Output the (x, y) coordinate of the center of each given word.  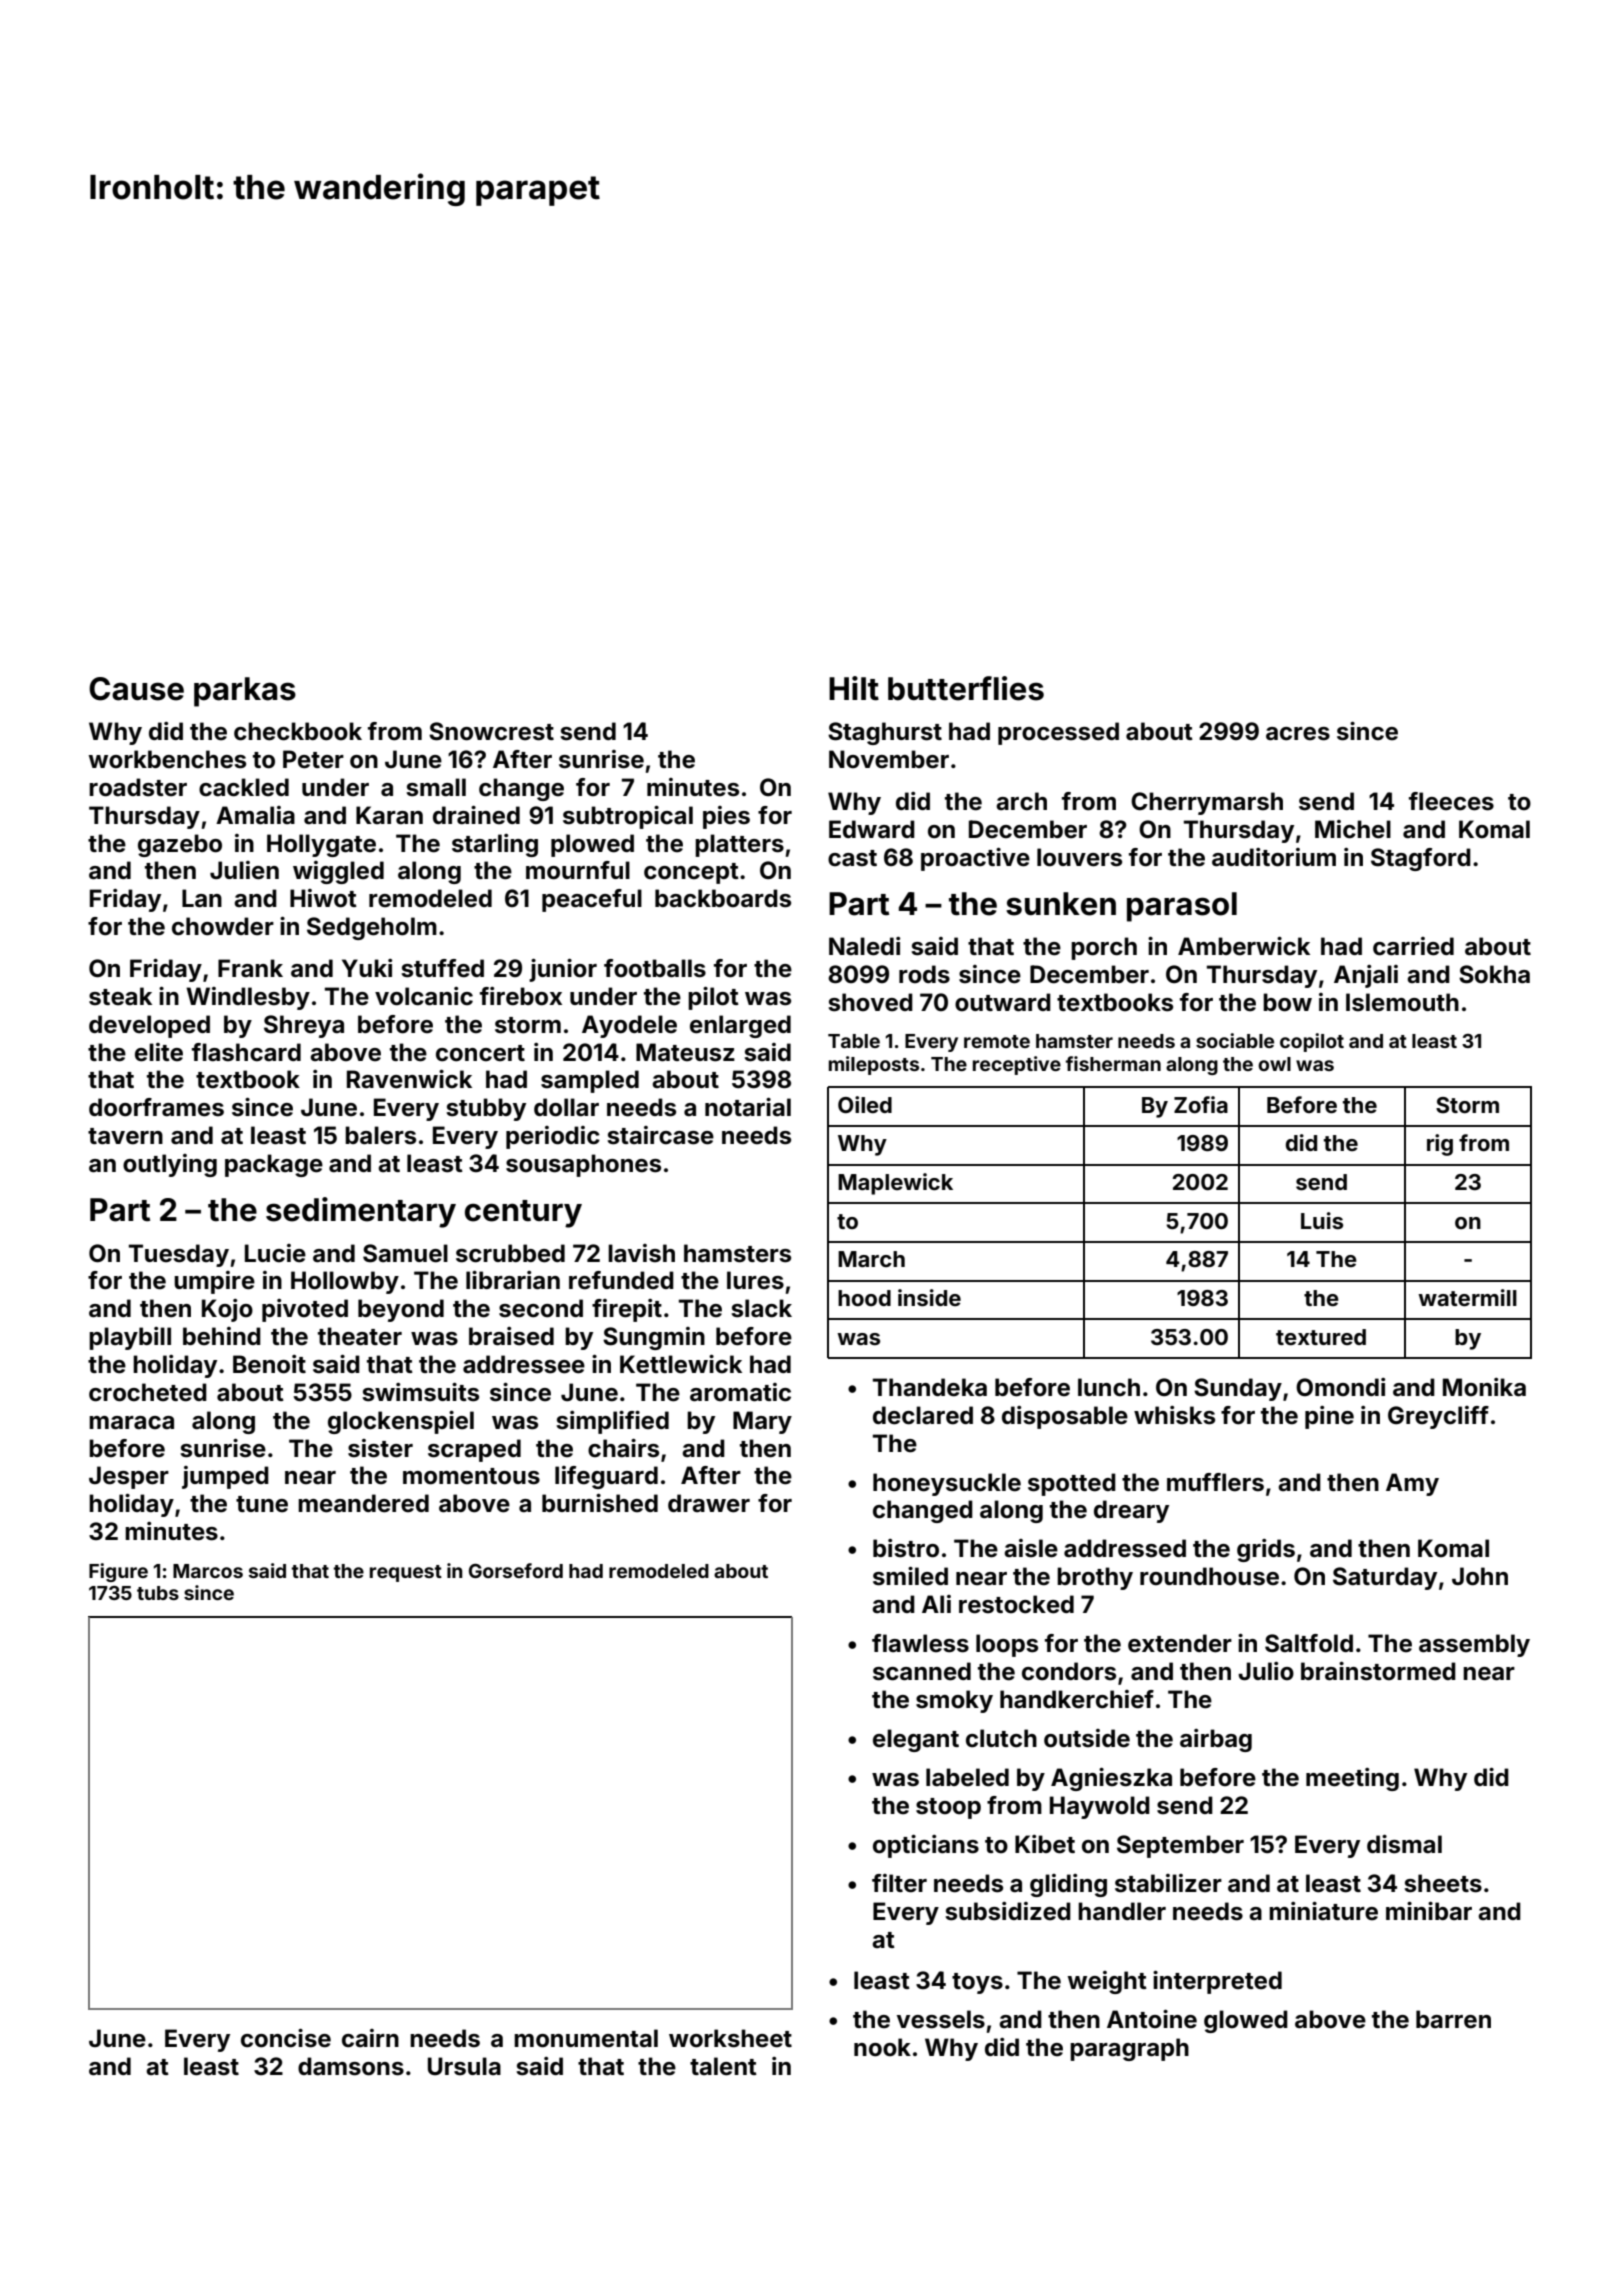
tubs (158, 1593)
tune (262, 1504)
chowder (223, 926)
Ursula (464, 2066)
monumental (586, 2038)
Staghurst (885, 733)
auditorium (1274, 857)
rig (1440, 1145)
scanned (922, 1671)
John (1480, 1576)
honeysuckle (947, 1484)
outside (1087, 1738)
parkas (245, 692)
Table (854, 1041)
